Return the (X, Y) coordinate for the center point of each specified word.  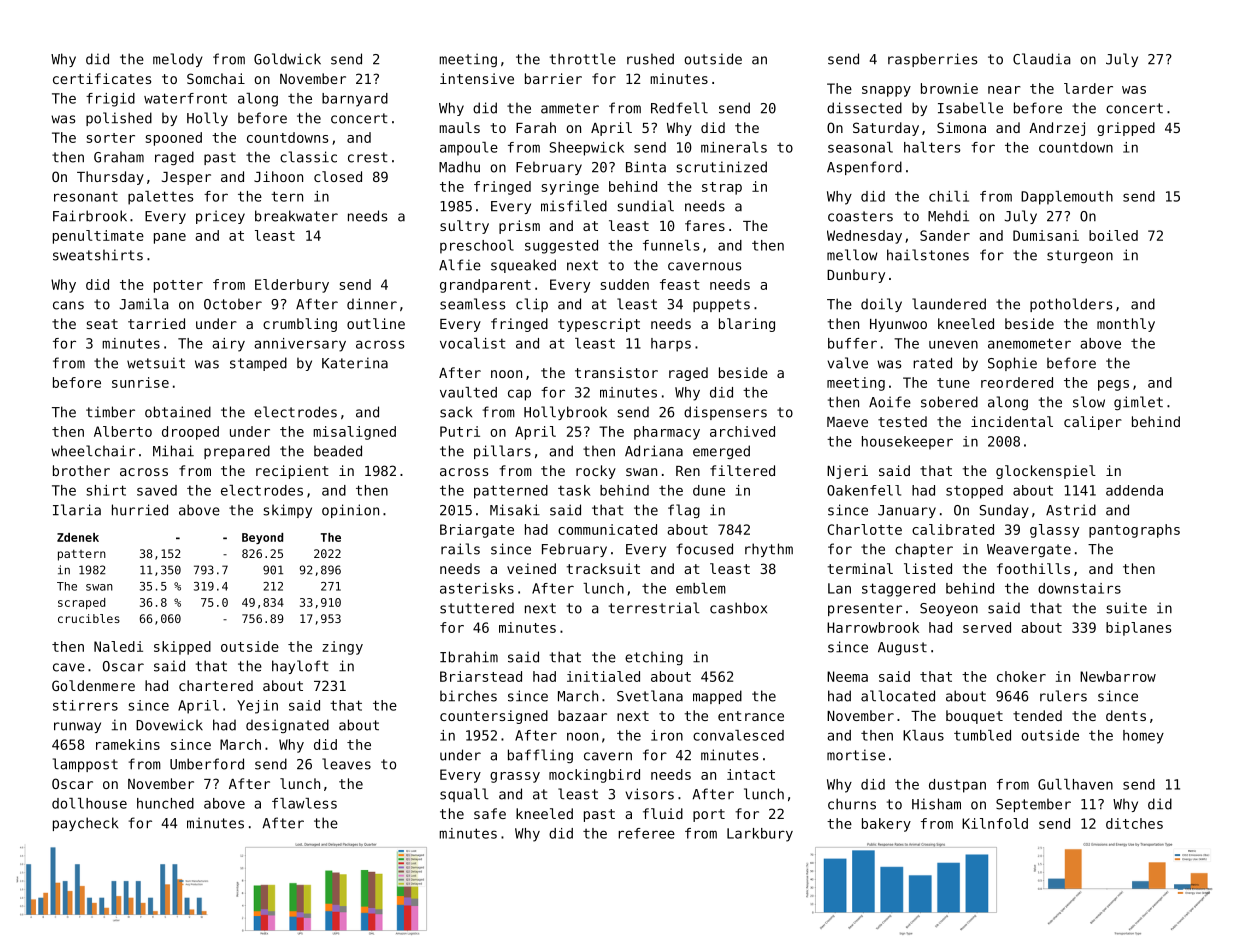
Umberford (207, 764)
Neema (847, 676)
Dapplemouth (1067, 198)
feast (680, 284)
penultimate (98, 237)
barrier (553, 78)
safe (490, 813)
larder (1088, 88)
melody (178, 60)
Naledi (118, 646)
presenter (865, 609)
